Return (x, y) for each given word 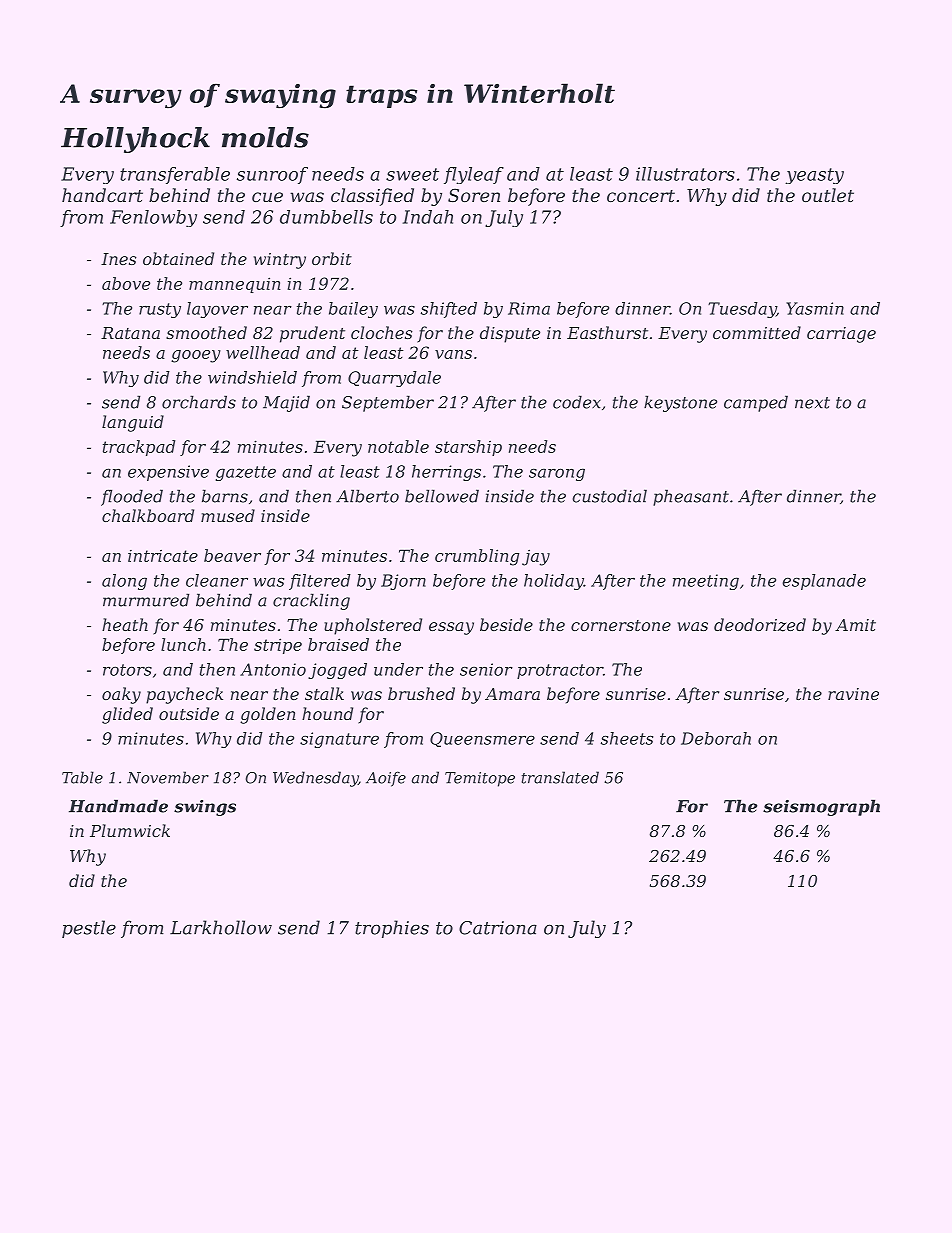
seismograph (821, 807)
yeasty (814, 176)
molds (265, 137)
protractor (560, 671)
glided (127, 715)
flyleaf (474, 175)
